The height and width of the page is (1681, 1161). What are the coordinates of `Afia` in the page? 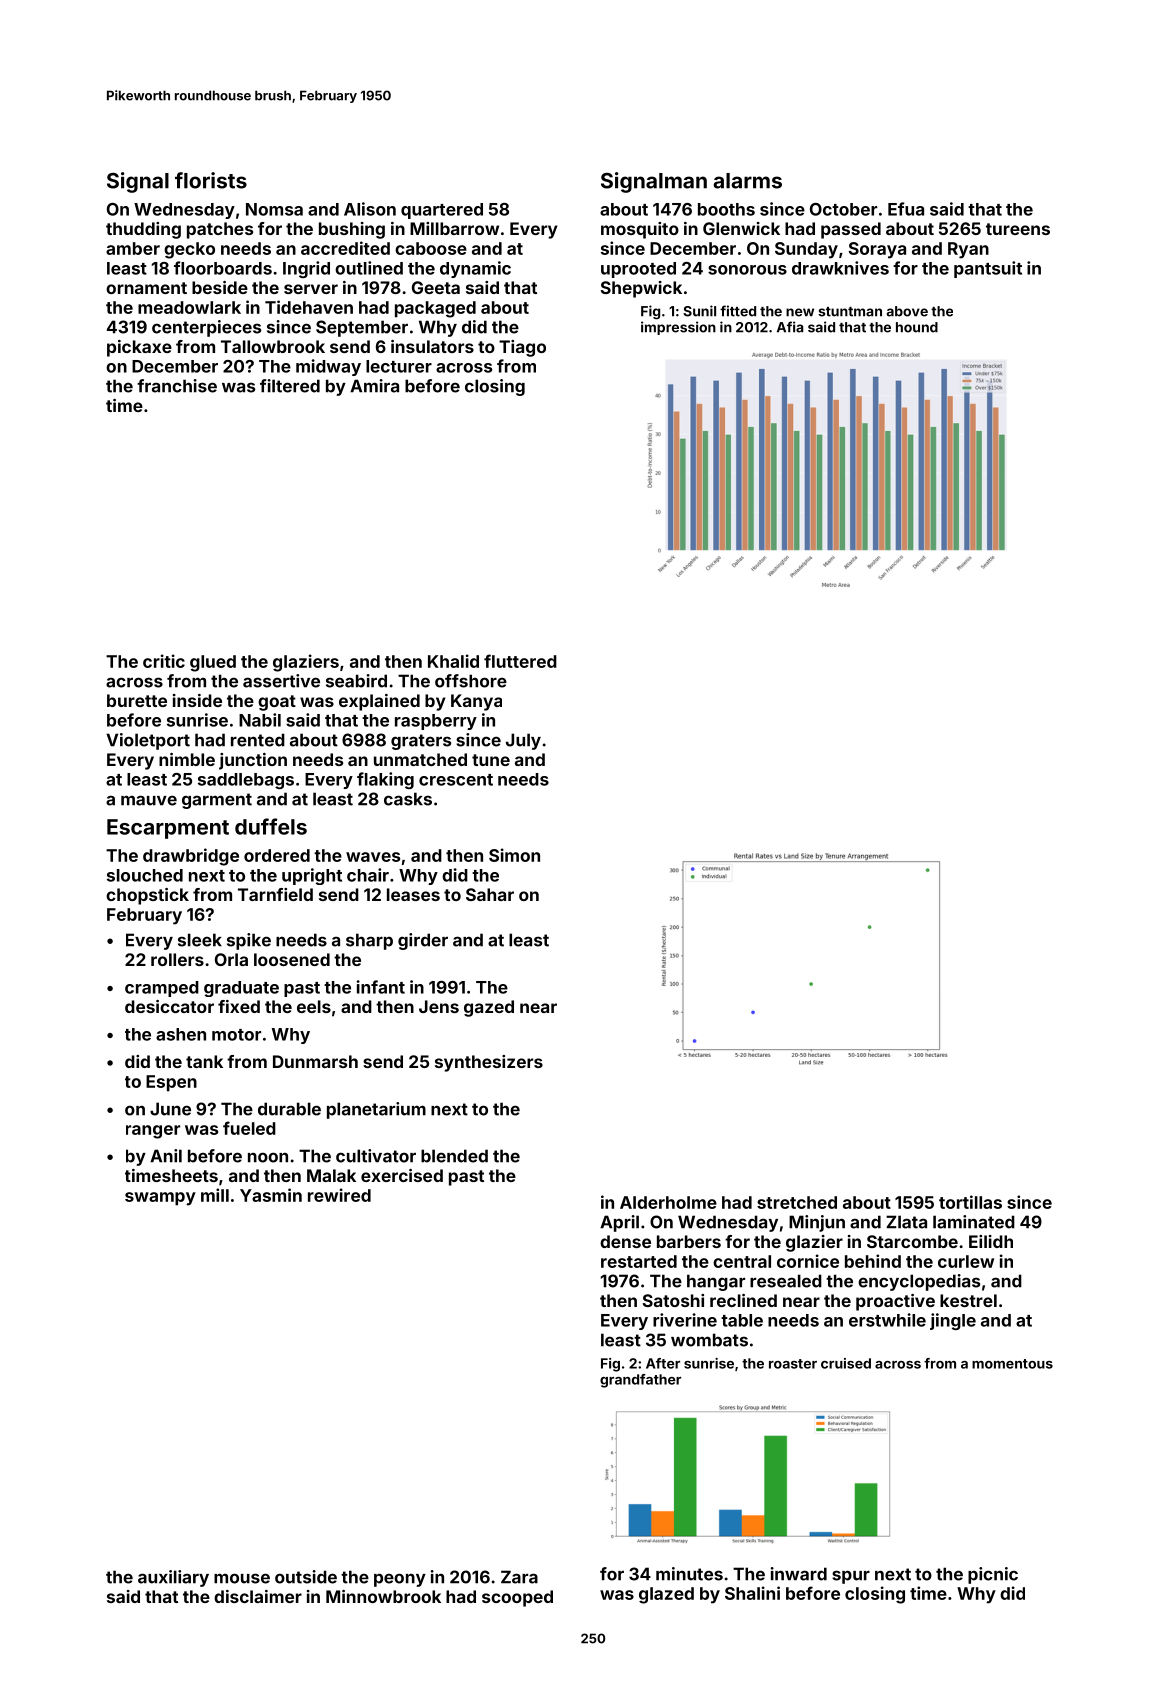 It's located at (790, 327).
